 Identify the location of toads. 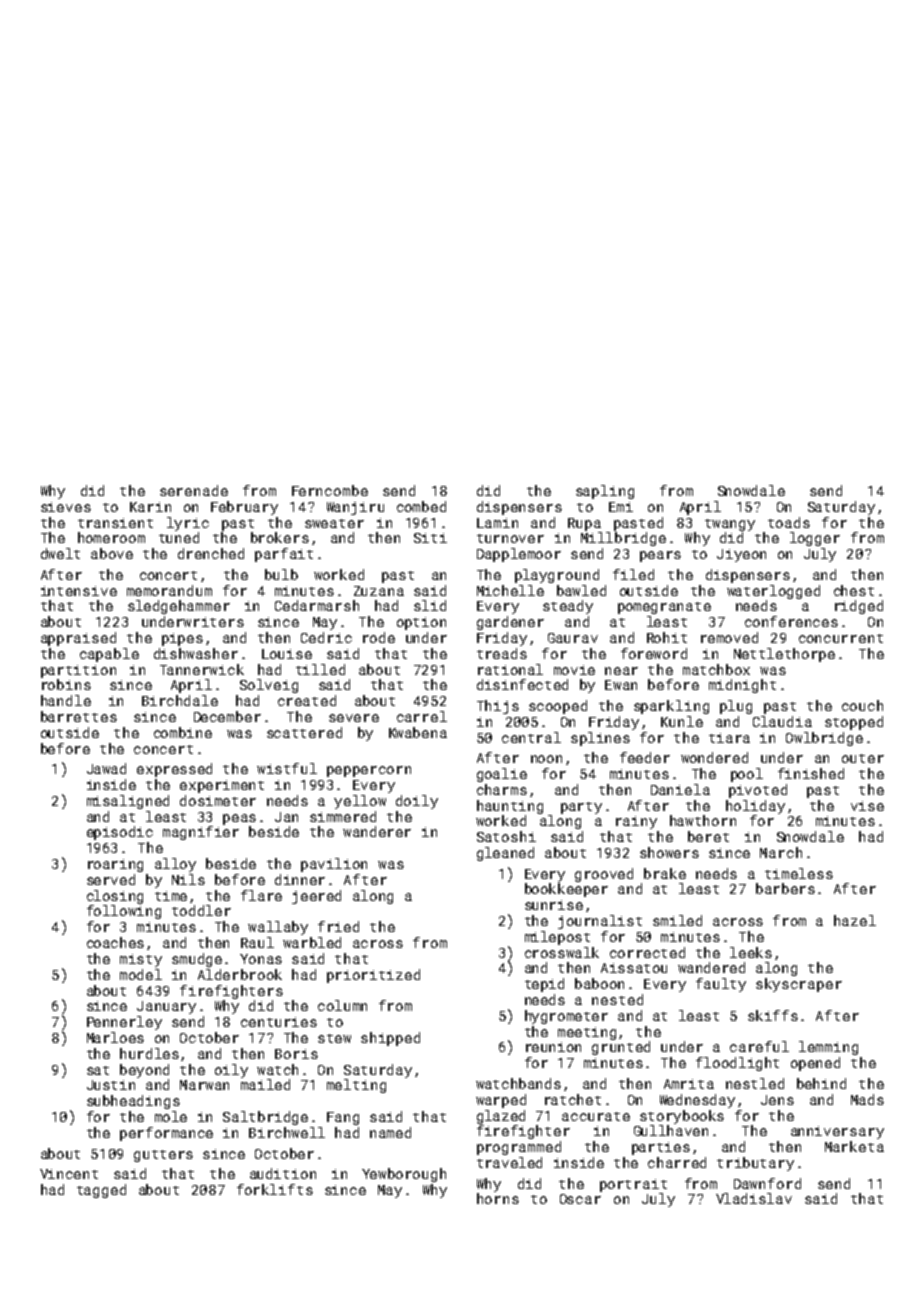
(789, 522).
